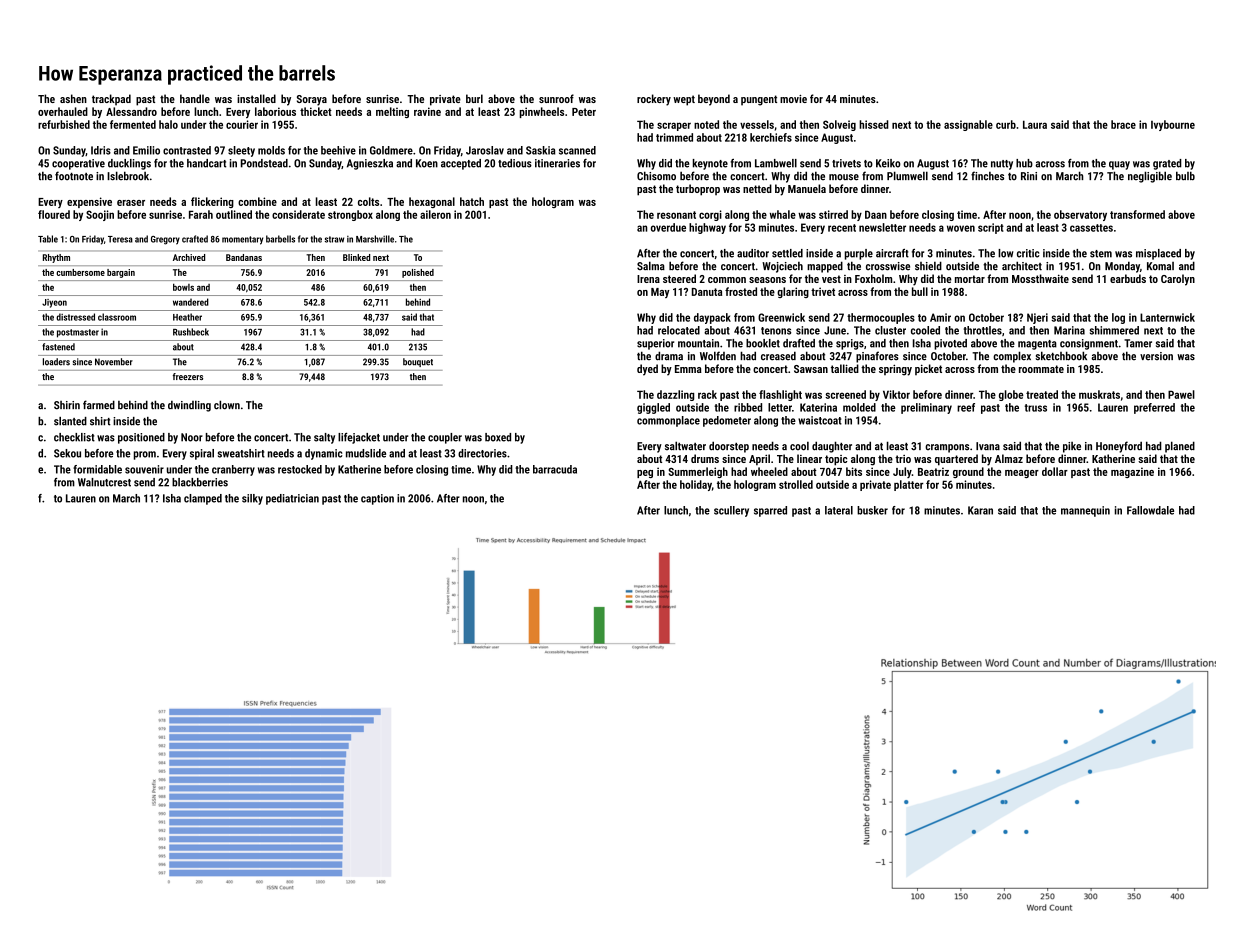 The height and width of the screenshot is (952, 1233). What do you see at coordinates (203, 499) in the screenshot?
I see `clamped` at bounding box center [203, 499].
